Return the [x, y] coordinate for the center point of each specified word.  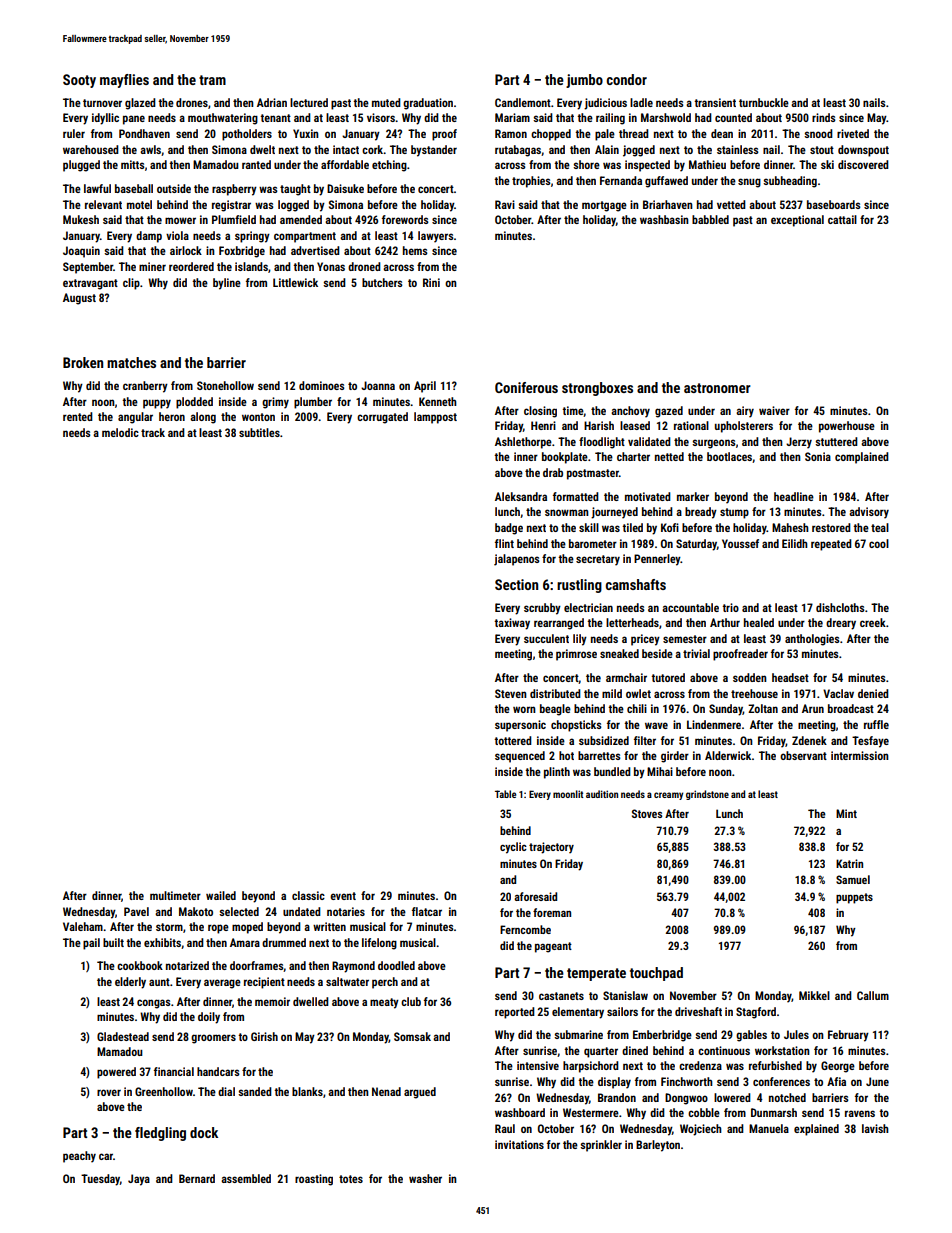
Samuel [853, 879]
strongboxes [597, 389]
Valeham [83, 926]
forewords [405, 219]
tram [212, 80]
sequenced [520, 757]
